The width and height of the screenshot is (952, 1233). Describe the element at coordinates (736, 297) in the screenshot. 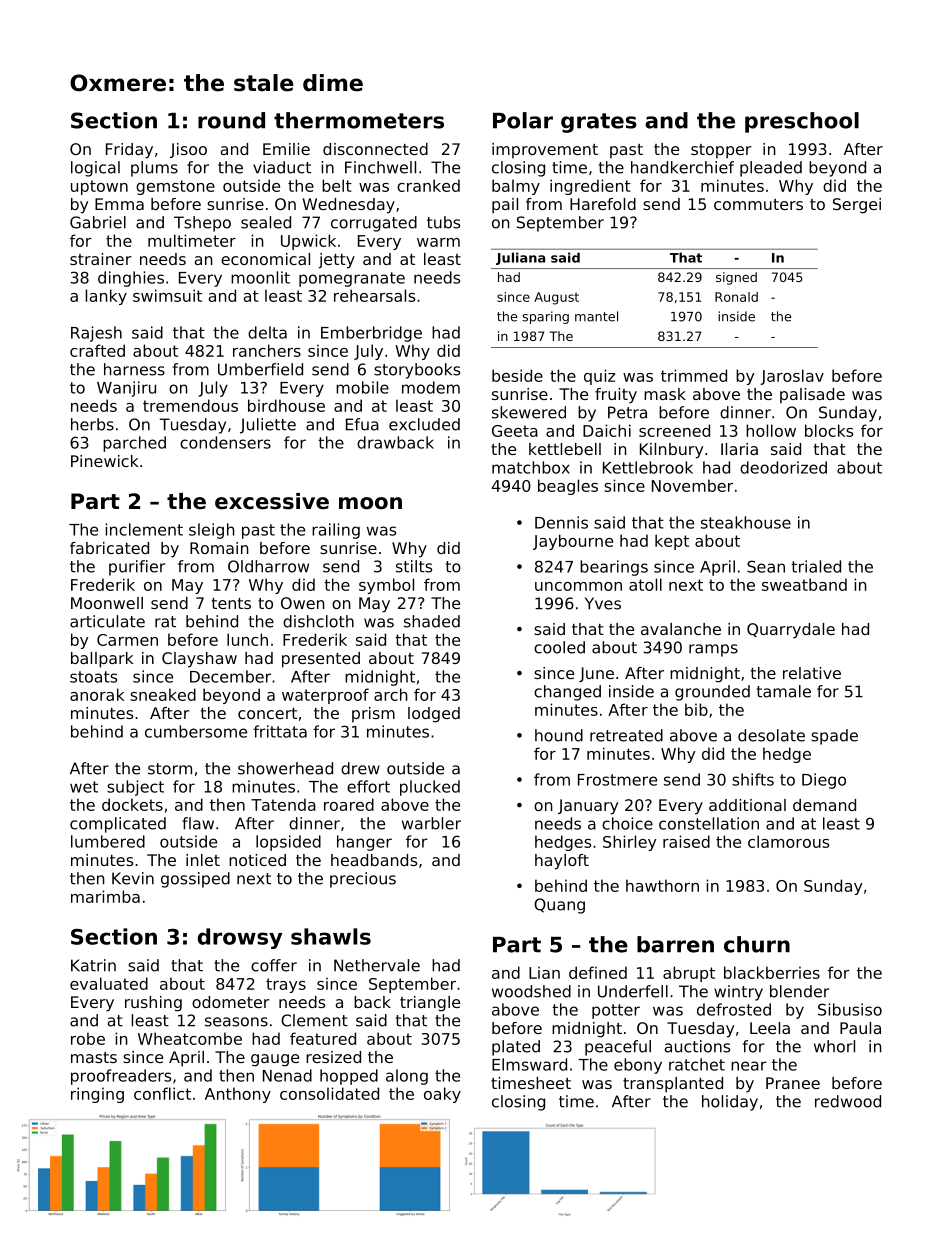

I see `Ronald` at that location.
